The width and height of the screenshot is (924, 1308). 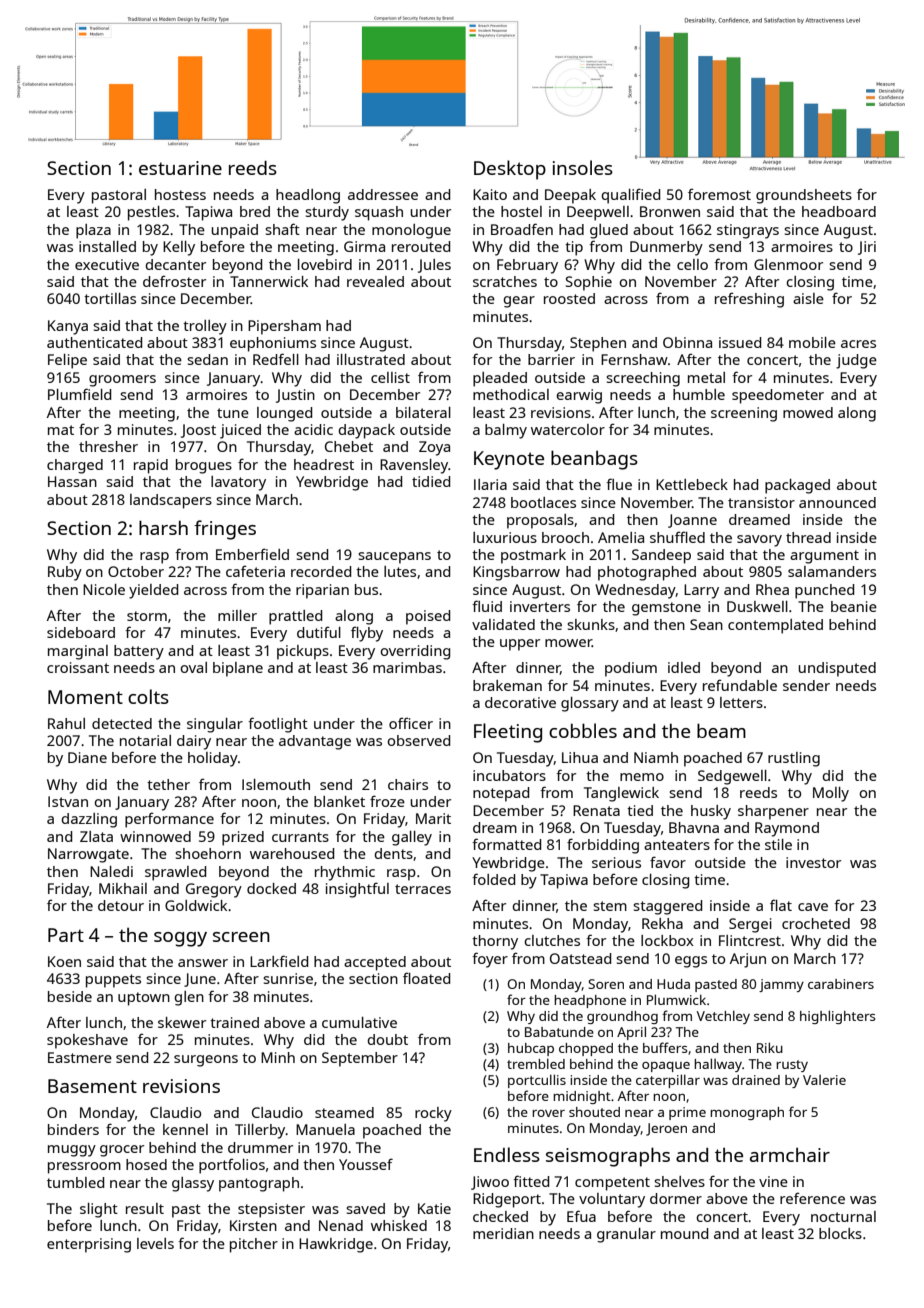 I want to click on undisputed, so click(x=837, y=669).
